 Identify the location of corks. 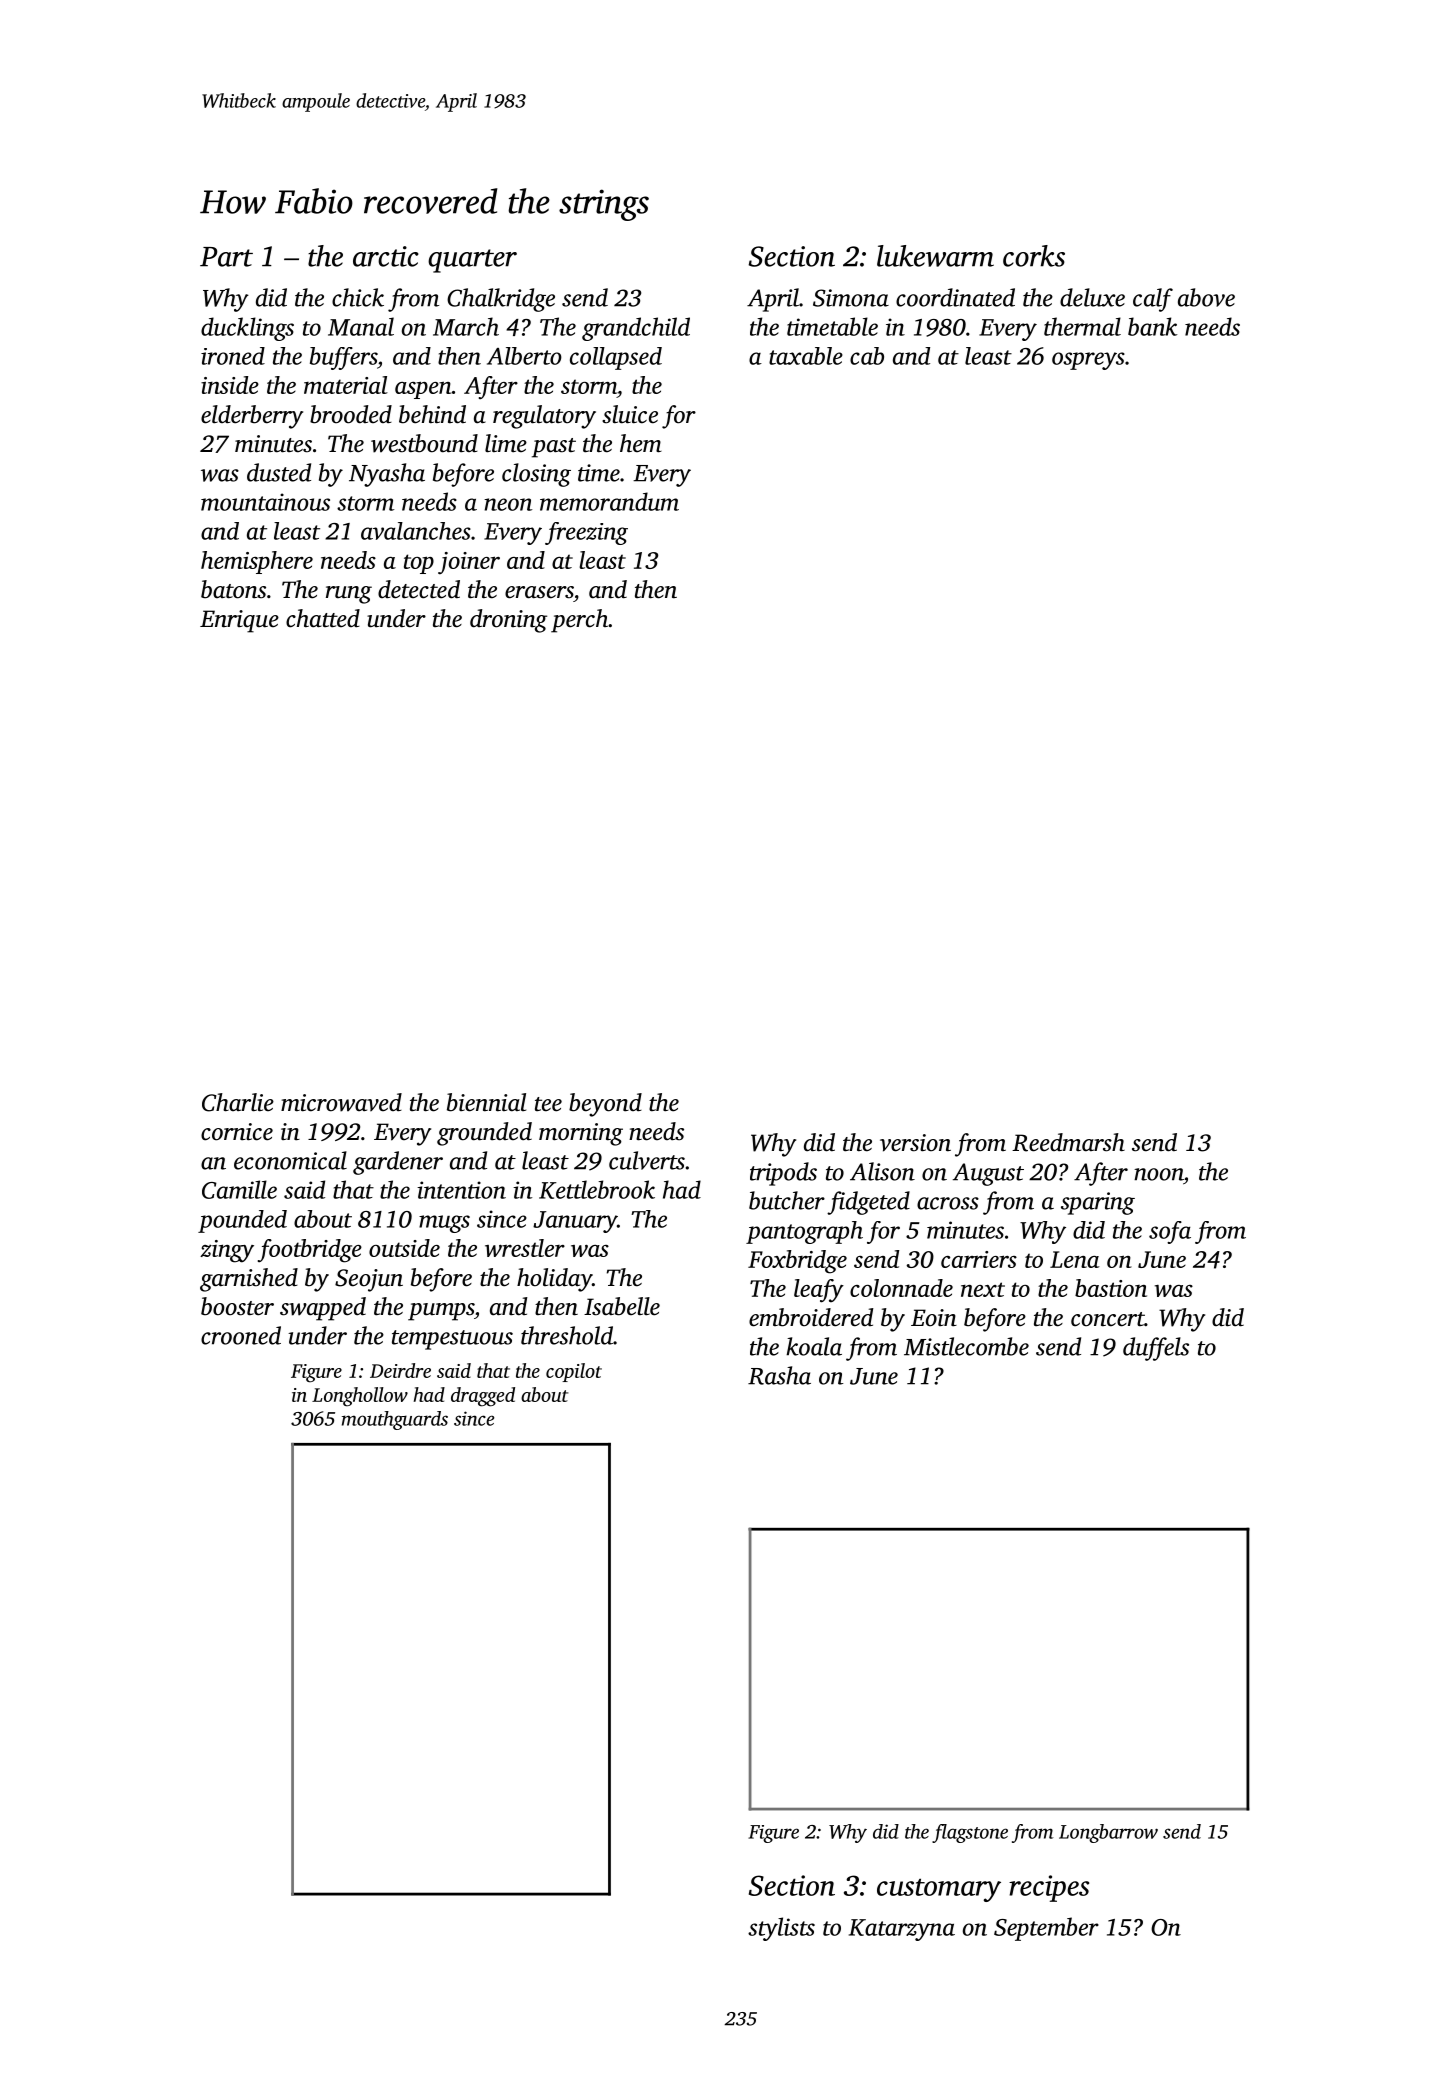
(1034, 256).
